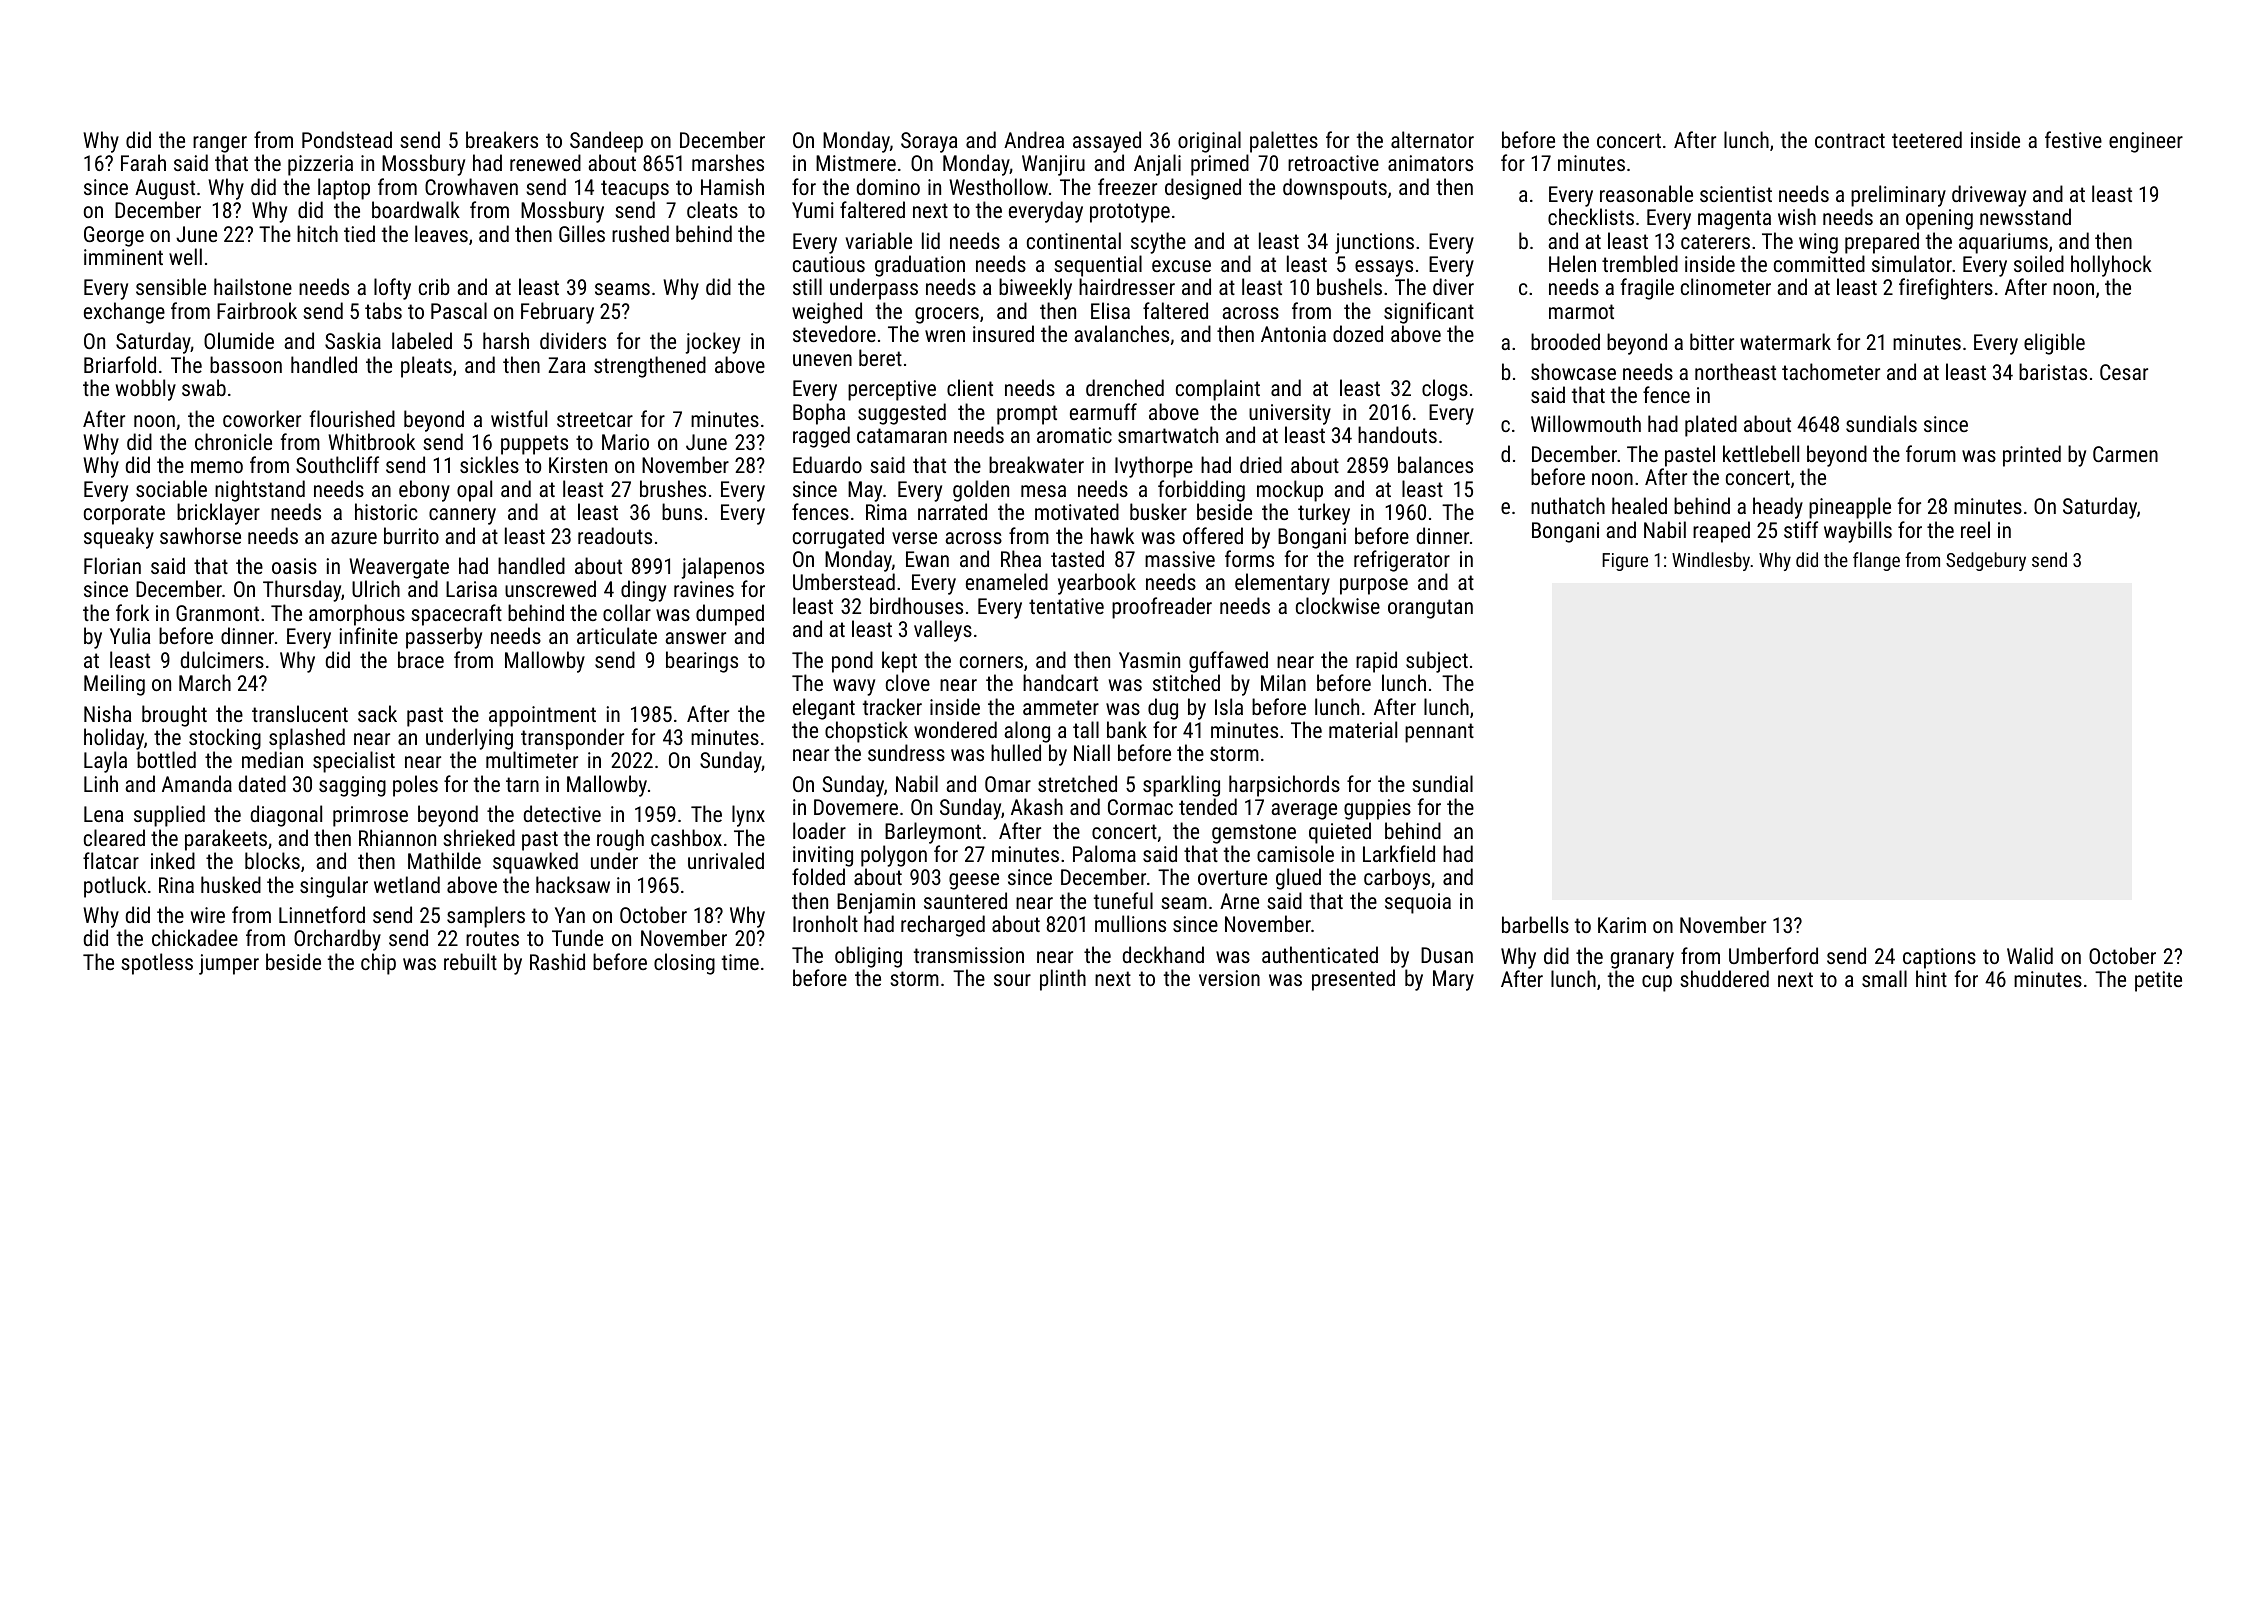  I want to click on Soraya, so click(929, 142).
